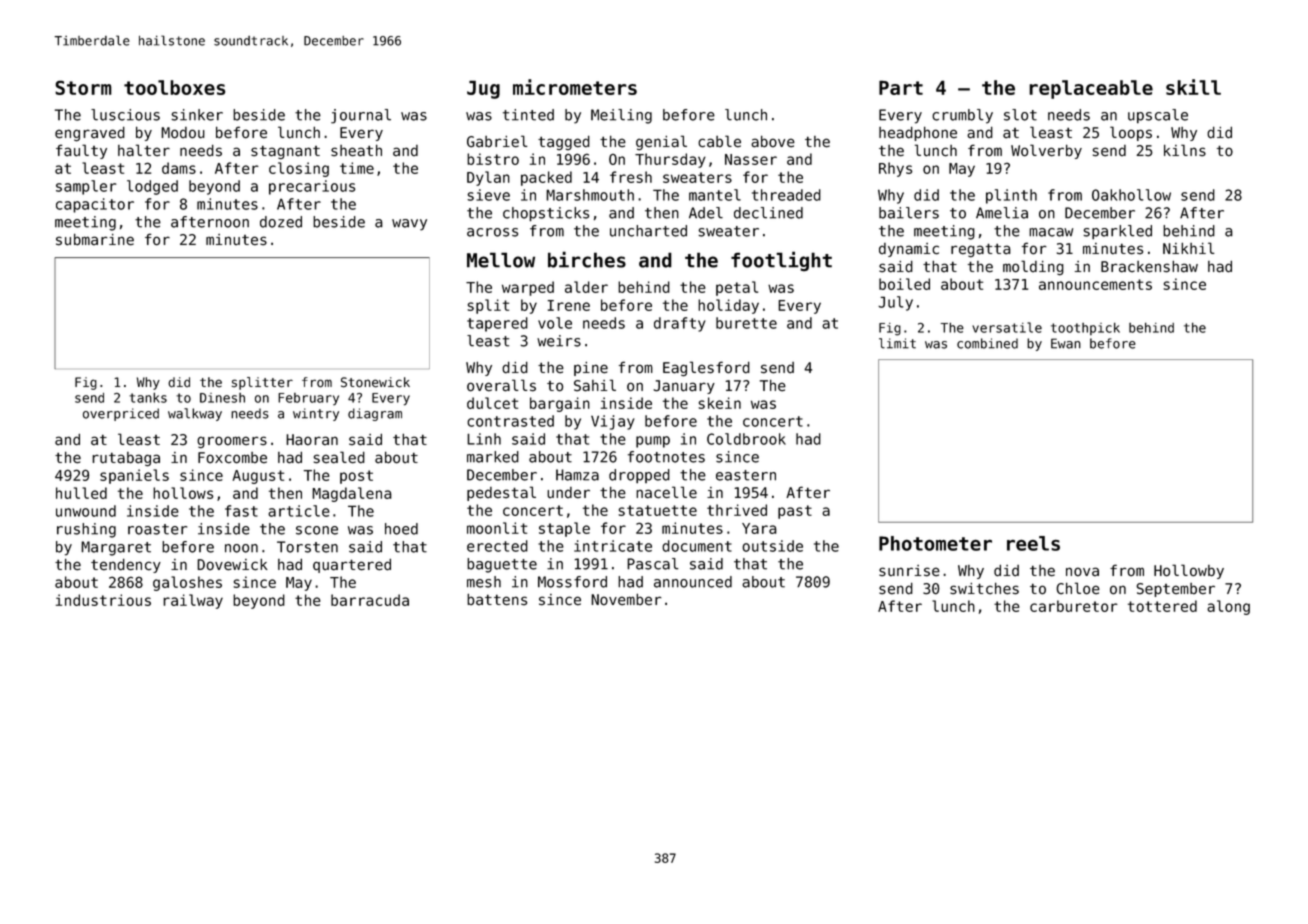 This document has width=1308, height=924. I want to click on drafty, so click(680, 324).
